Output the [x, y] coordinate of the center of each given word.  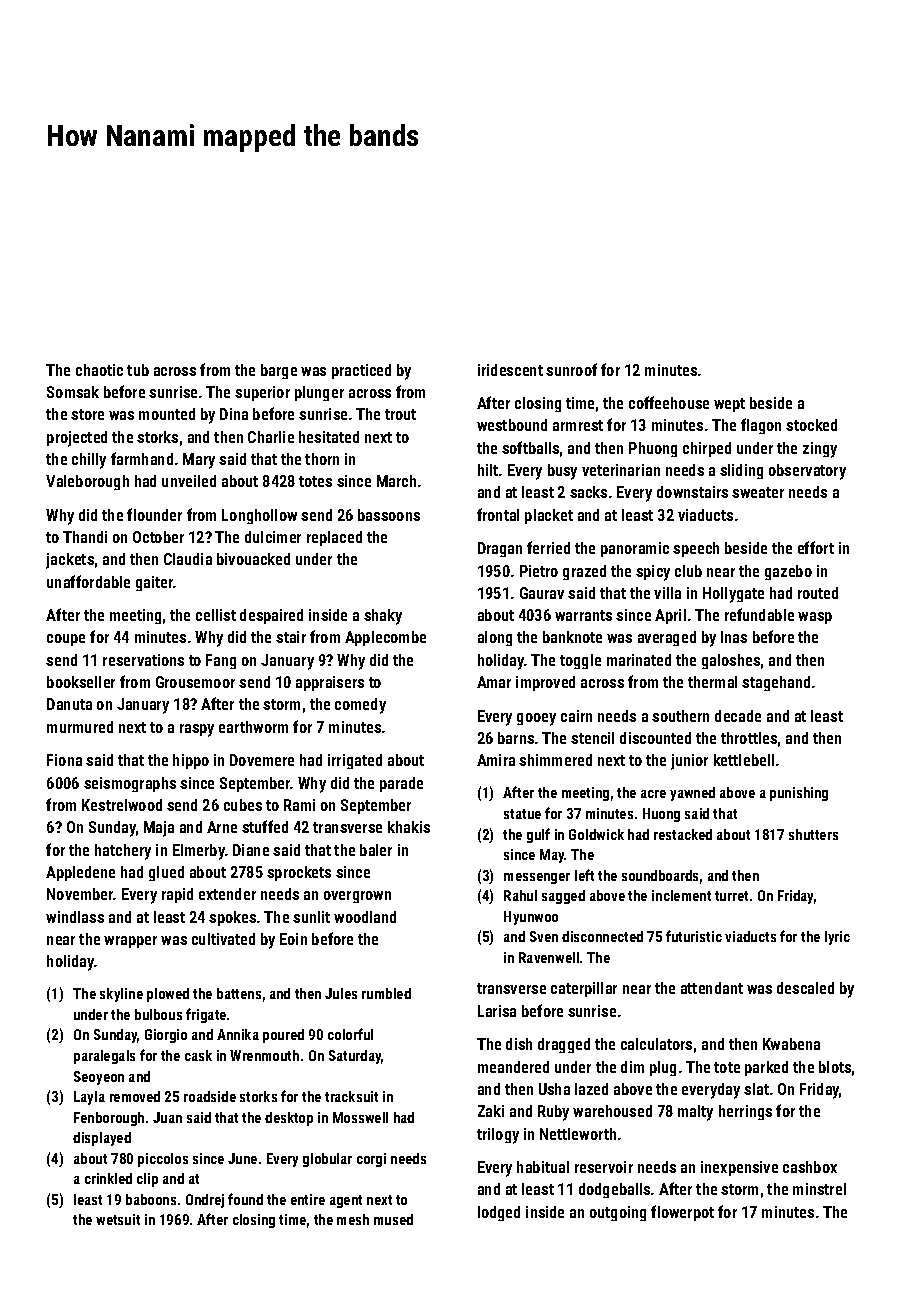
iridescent [510, 370]
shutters [813, 834]
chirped [707, 449]
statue [522, 814]
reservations [143, 660]
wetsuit [118, 1219]
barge [279, 371]
